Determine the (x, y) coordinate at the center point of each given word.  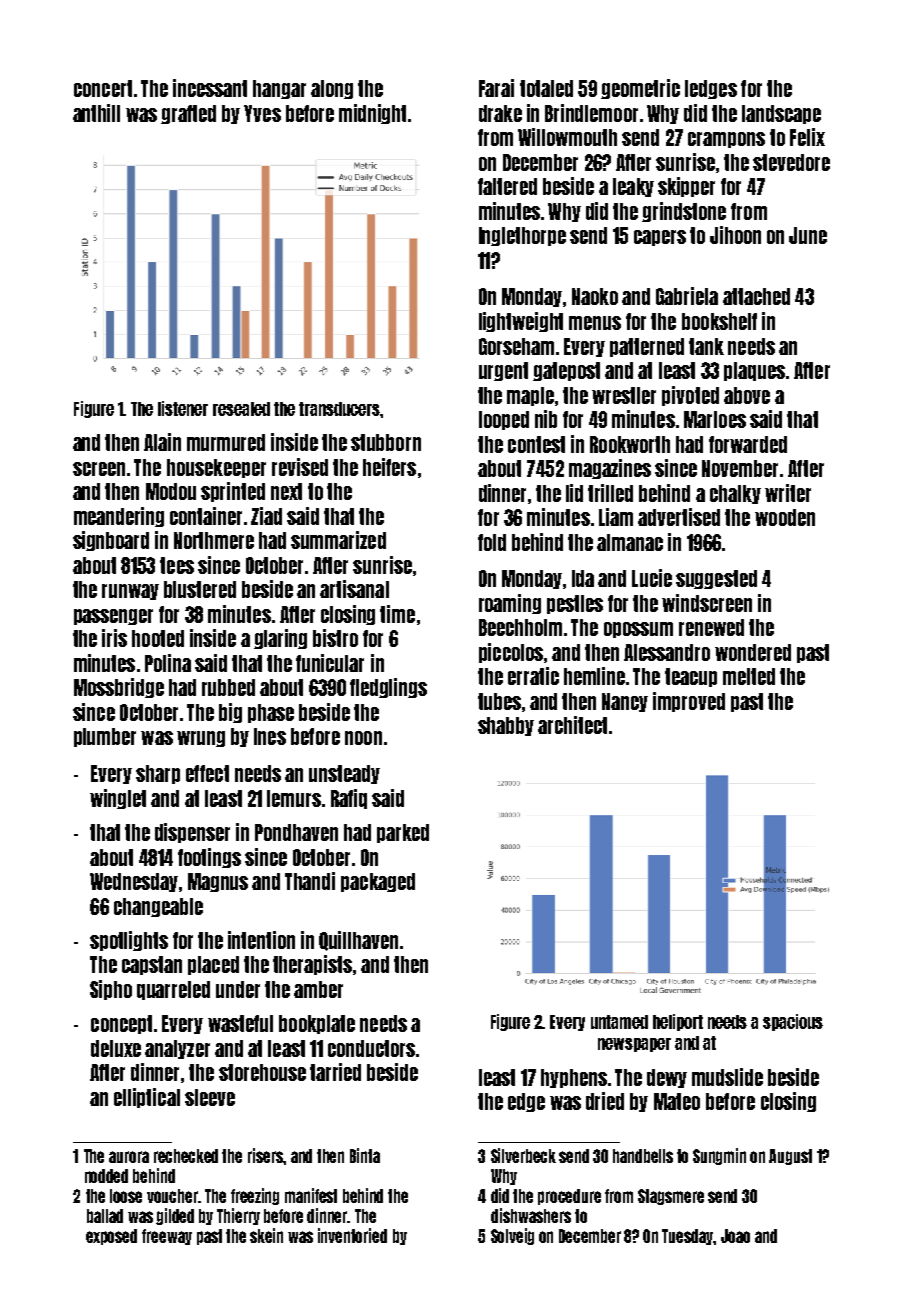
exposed (111, 1237)
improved (689, 702)
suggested (716, 579)
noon (363, 738)
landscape (781, 114)
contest (536, 444)
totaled (546, 88)
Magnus (218, 882)
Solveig (512, 1236)
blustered (200, 589)
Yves (262, 113)
